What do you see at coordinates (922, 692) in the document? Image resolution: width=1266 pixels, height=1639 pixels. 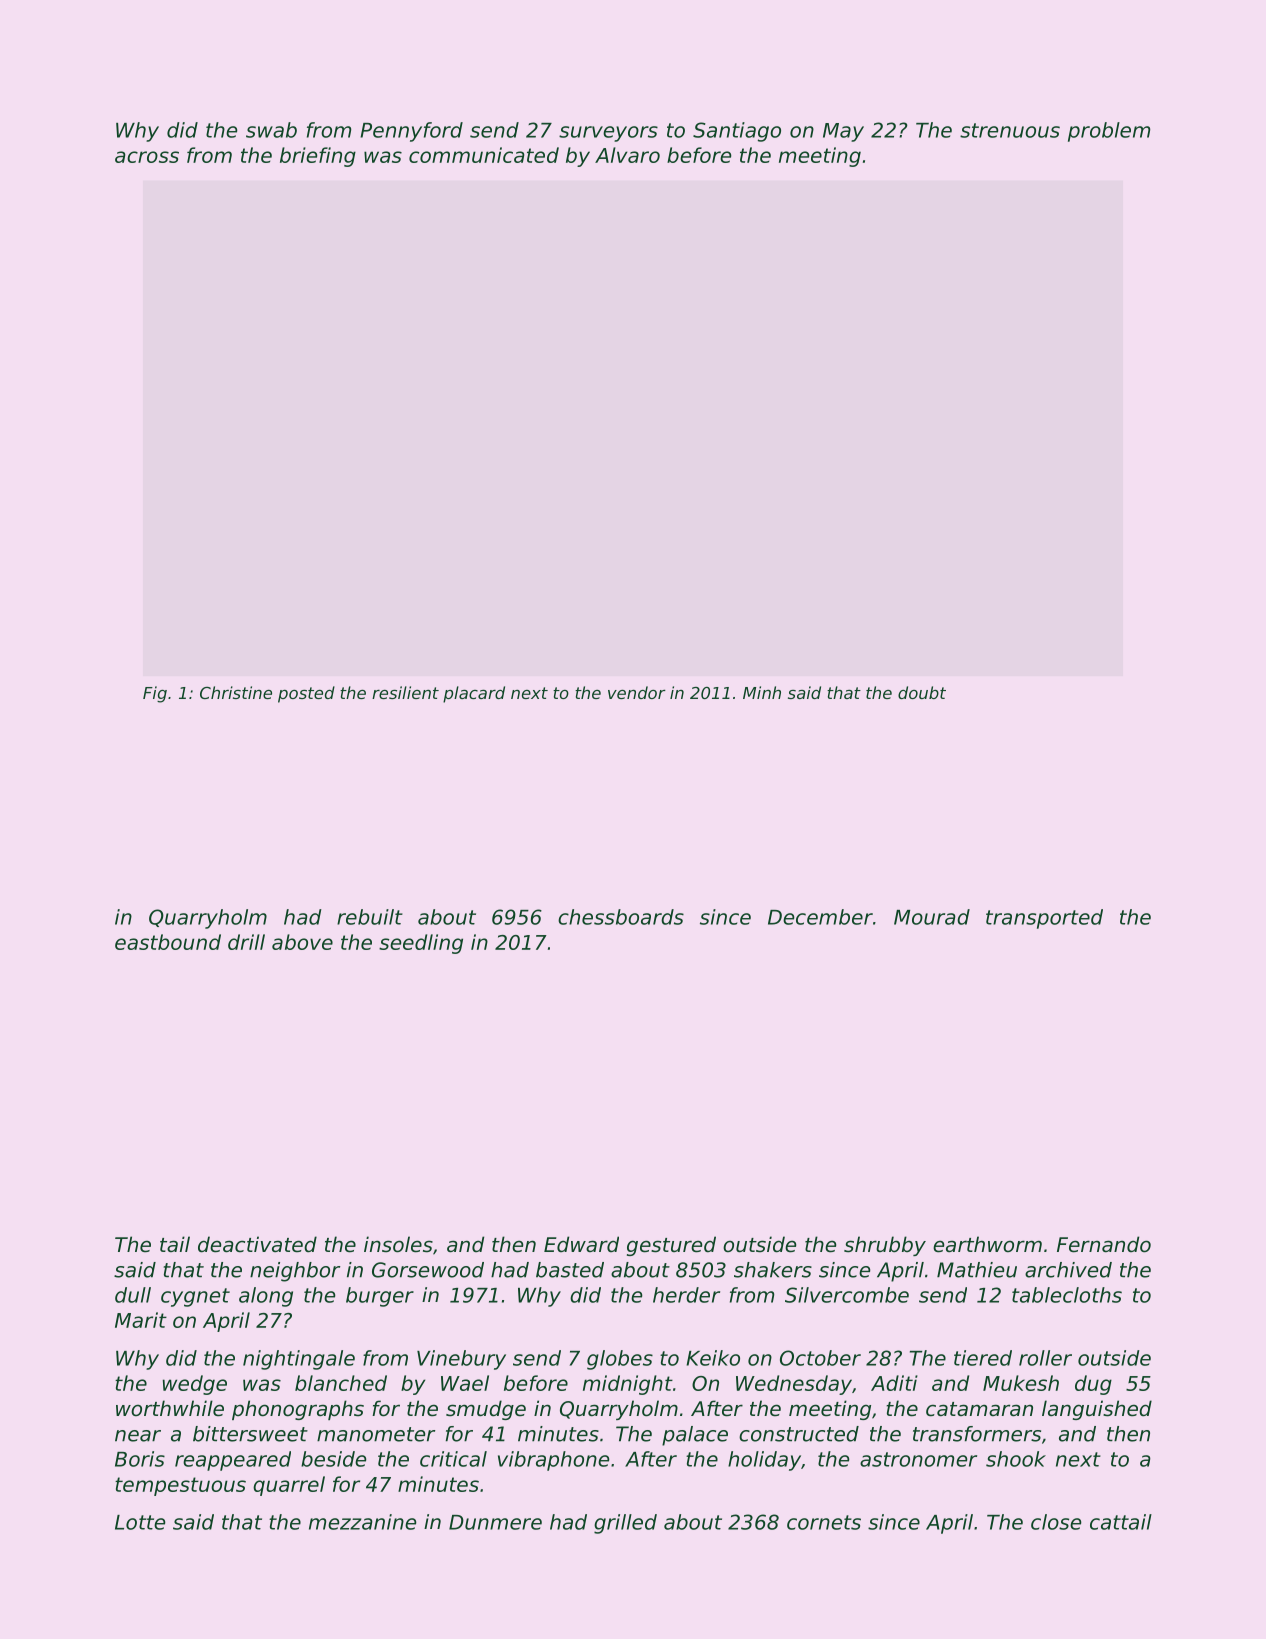 I see `doubt` at bounding box center [922, 692].
